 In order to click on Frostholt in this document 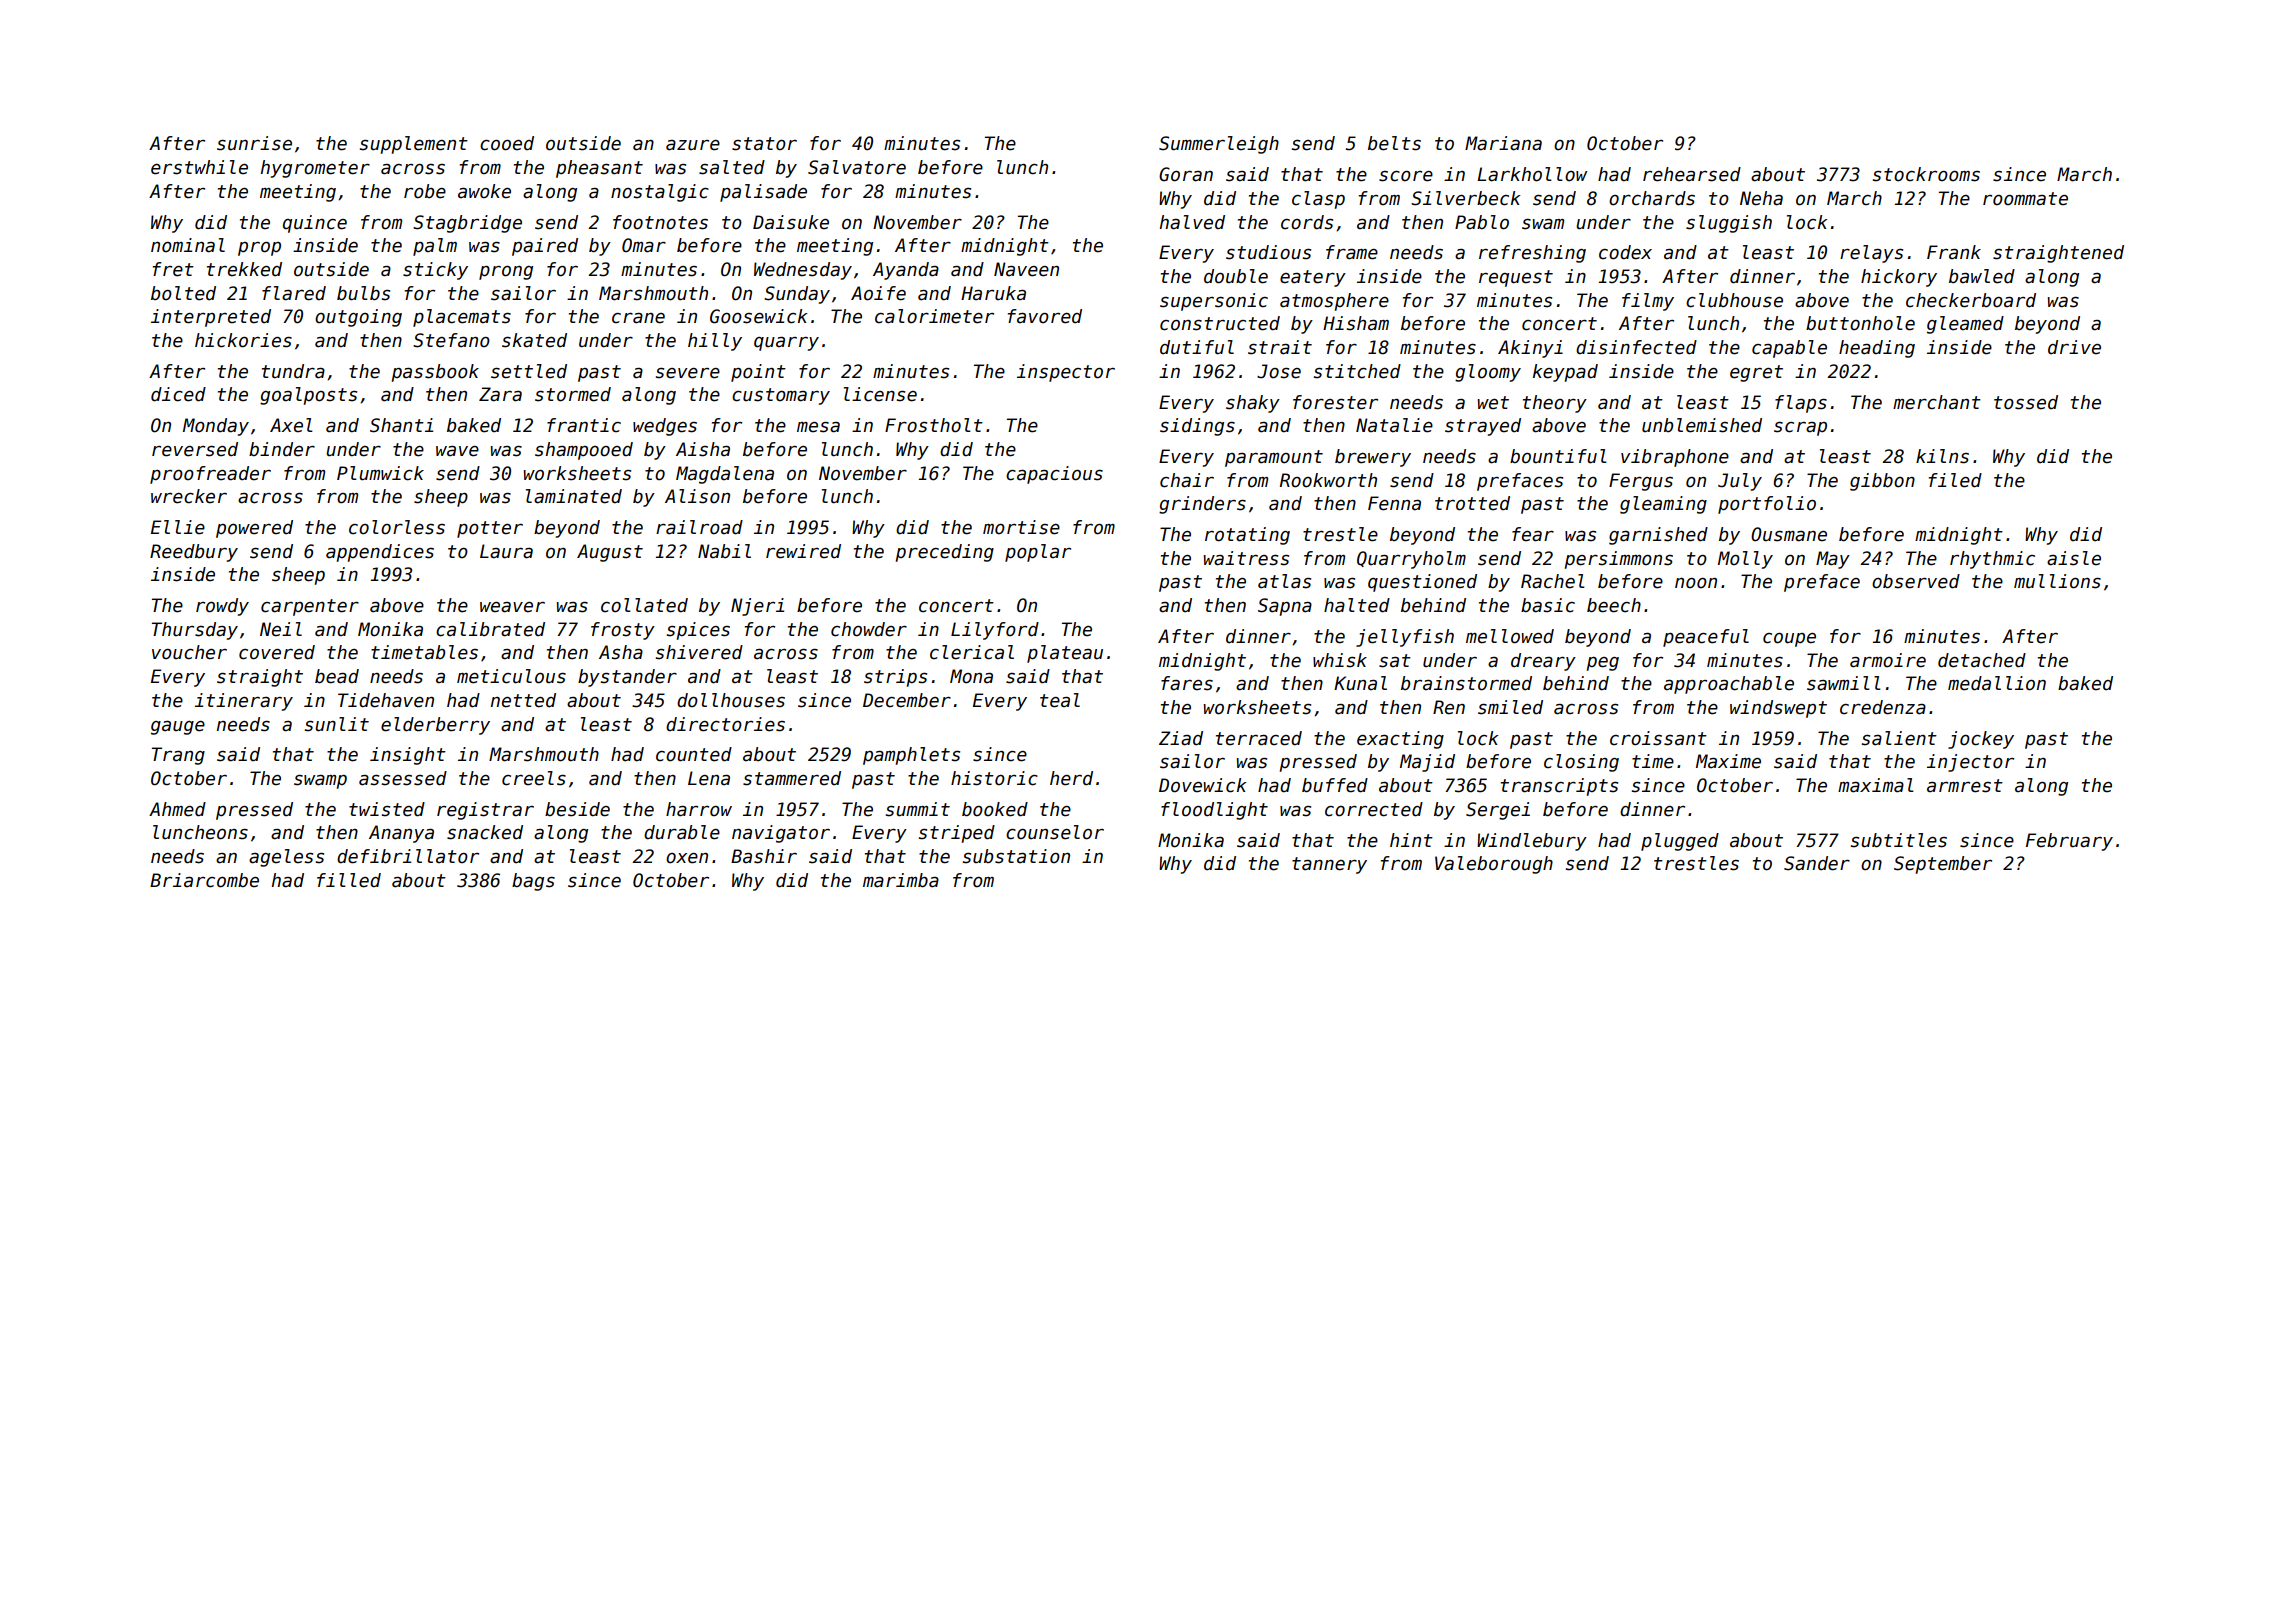, I will do `click(934, 425)`.
